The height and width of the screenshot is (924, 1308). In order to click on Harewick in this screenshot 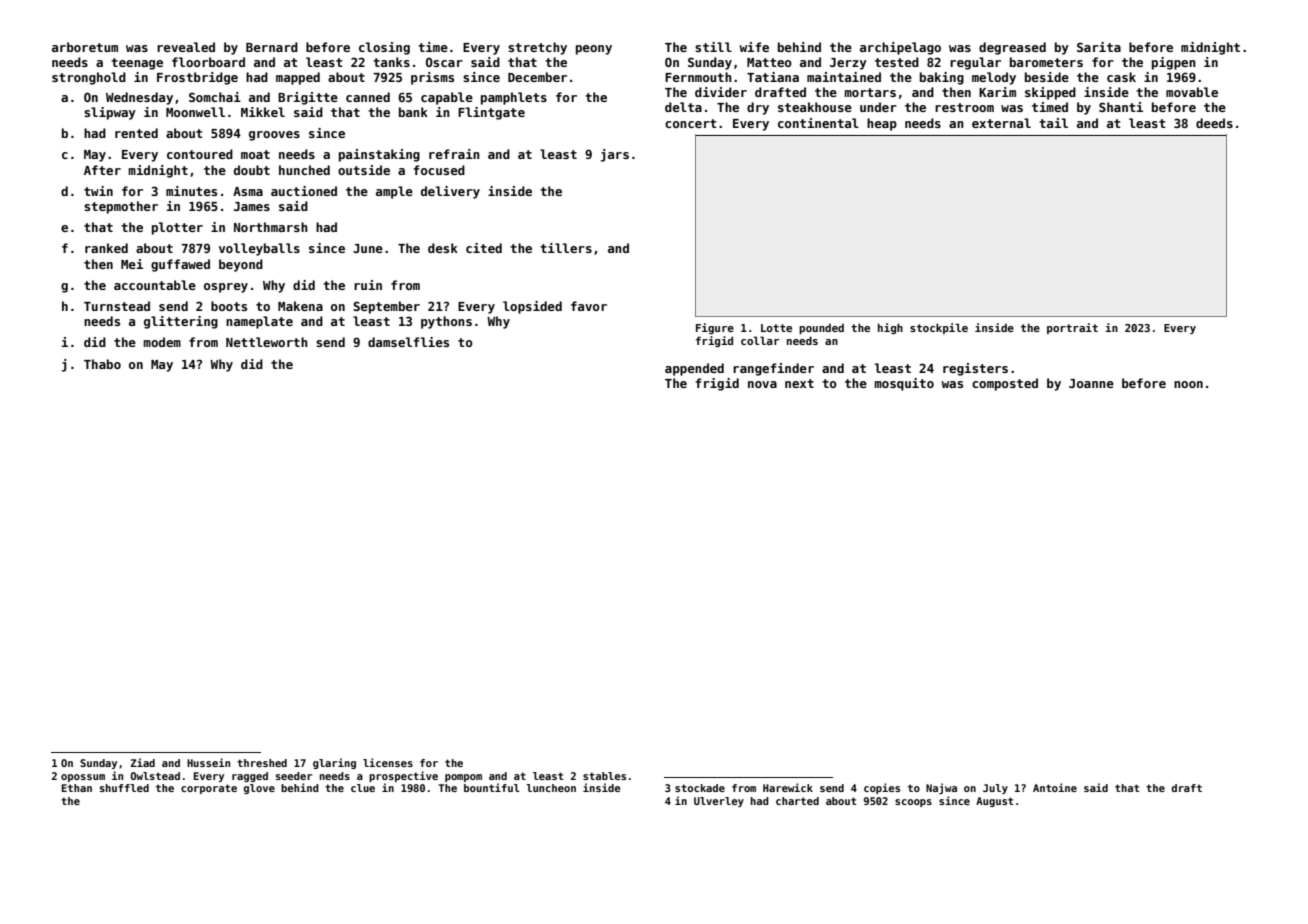, I will do `click(788, 787)`.
